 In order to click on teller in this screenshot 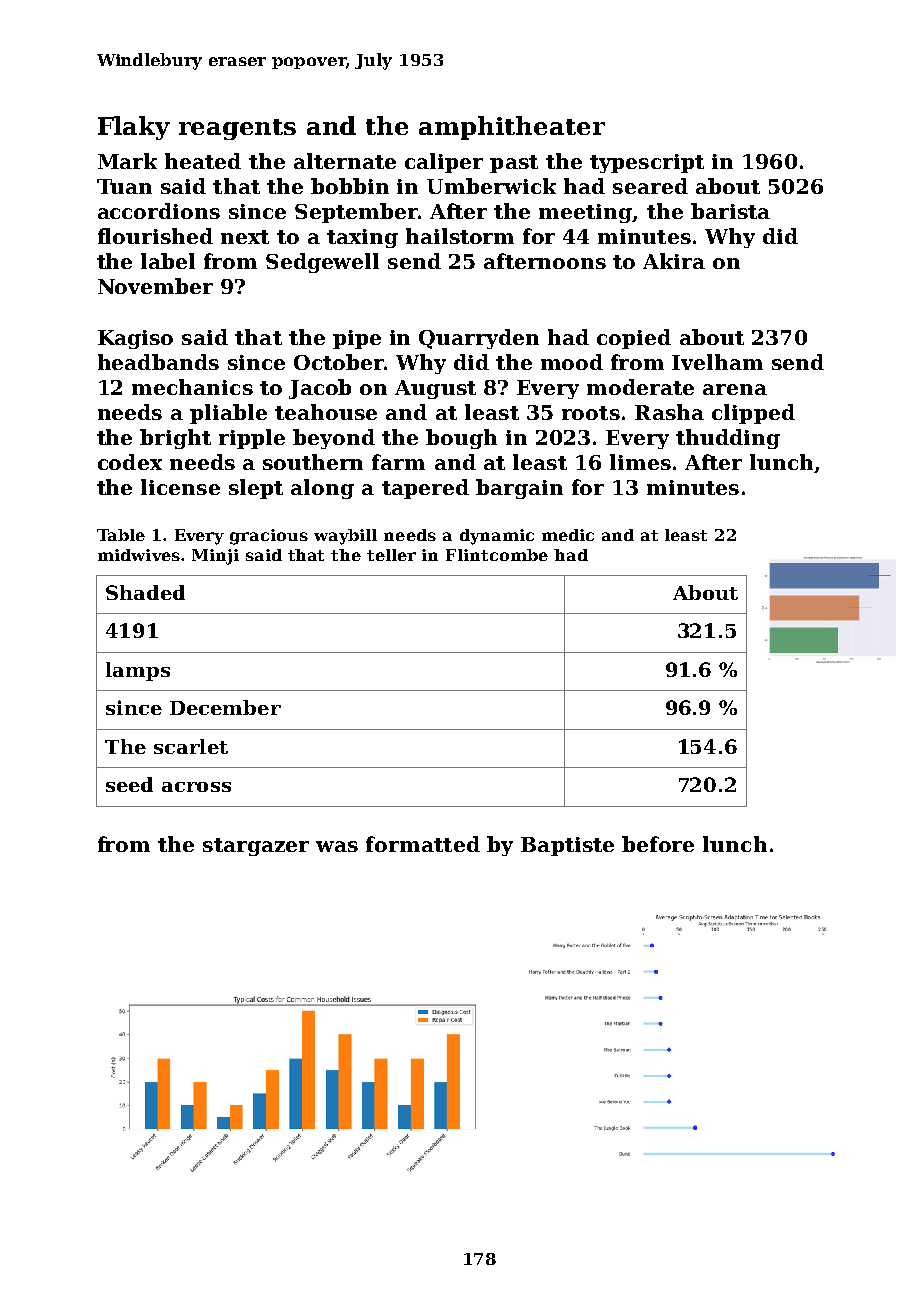, I will do `click(391, 555)`.
